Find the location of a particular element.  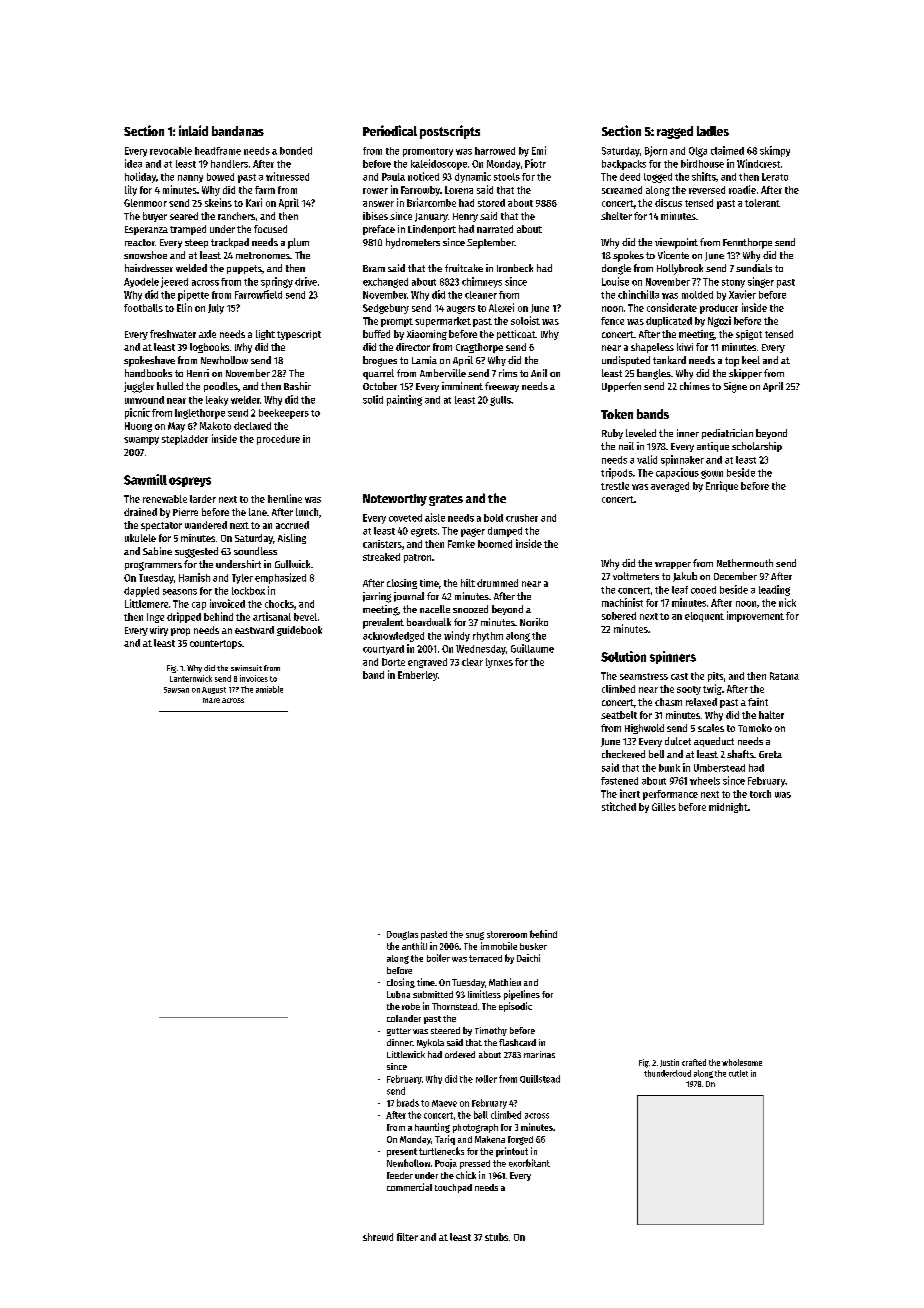

gutter is located at coordinates (399, 1032).
